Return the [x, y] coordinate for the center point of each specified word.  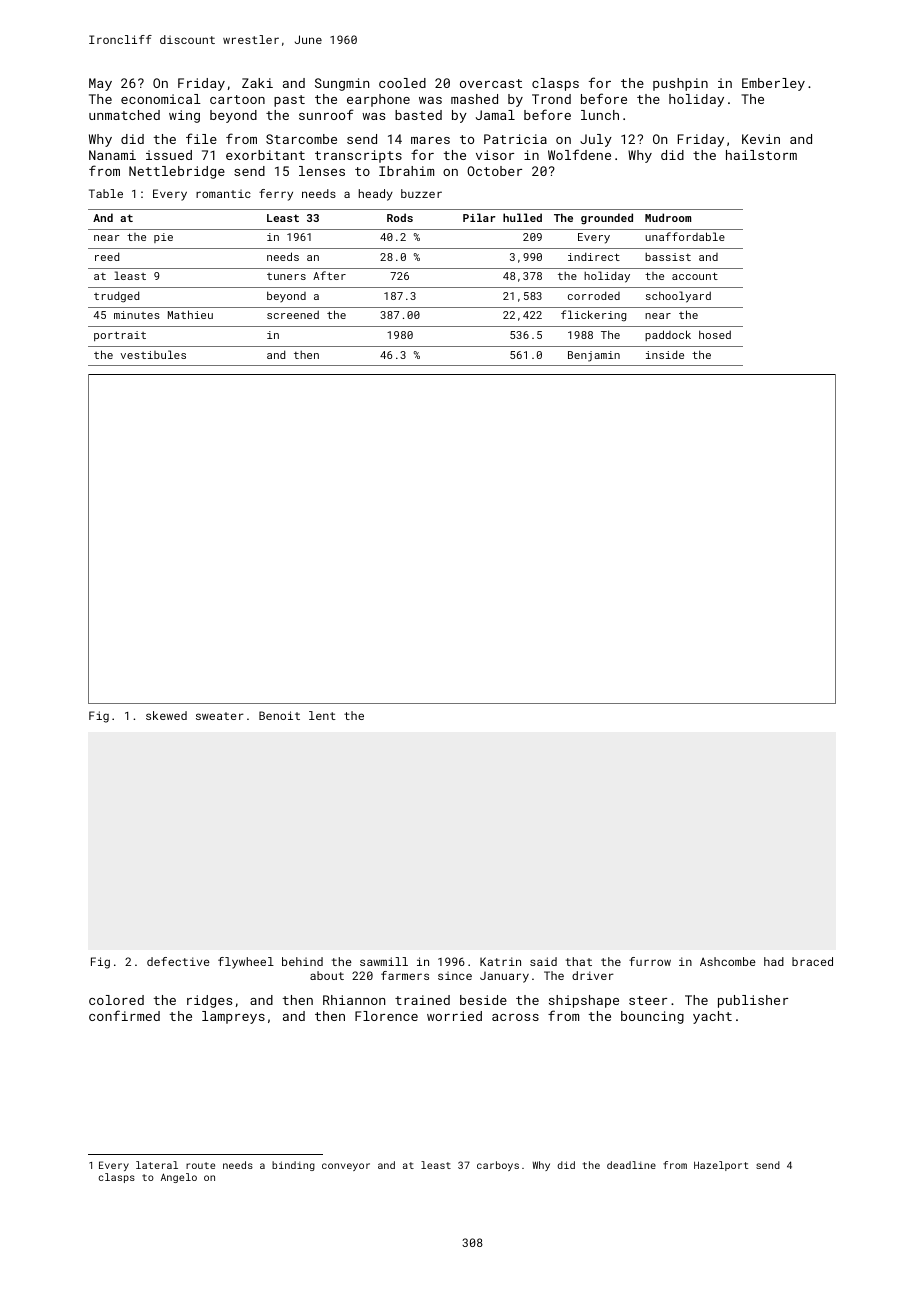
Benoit [279, 715]
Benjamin [594, 356]
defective [178, 961]
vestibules [153, 354]
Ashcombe [728, 961]
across [515, 1017]
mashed [474, 99]
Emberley [773, 84]
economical [161, 99]
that [578, 961]
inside [665, 354]
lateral [157, 1165]
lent [322, 715]
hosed [715, 334]
